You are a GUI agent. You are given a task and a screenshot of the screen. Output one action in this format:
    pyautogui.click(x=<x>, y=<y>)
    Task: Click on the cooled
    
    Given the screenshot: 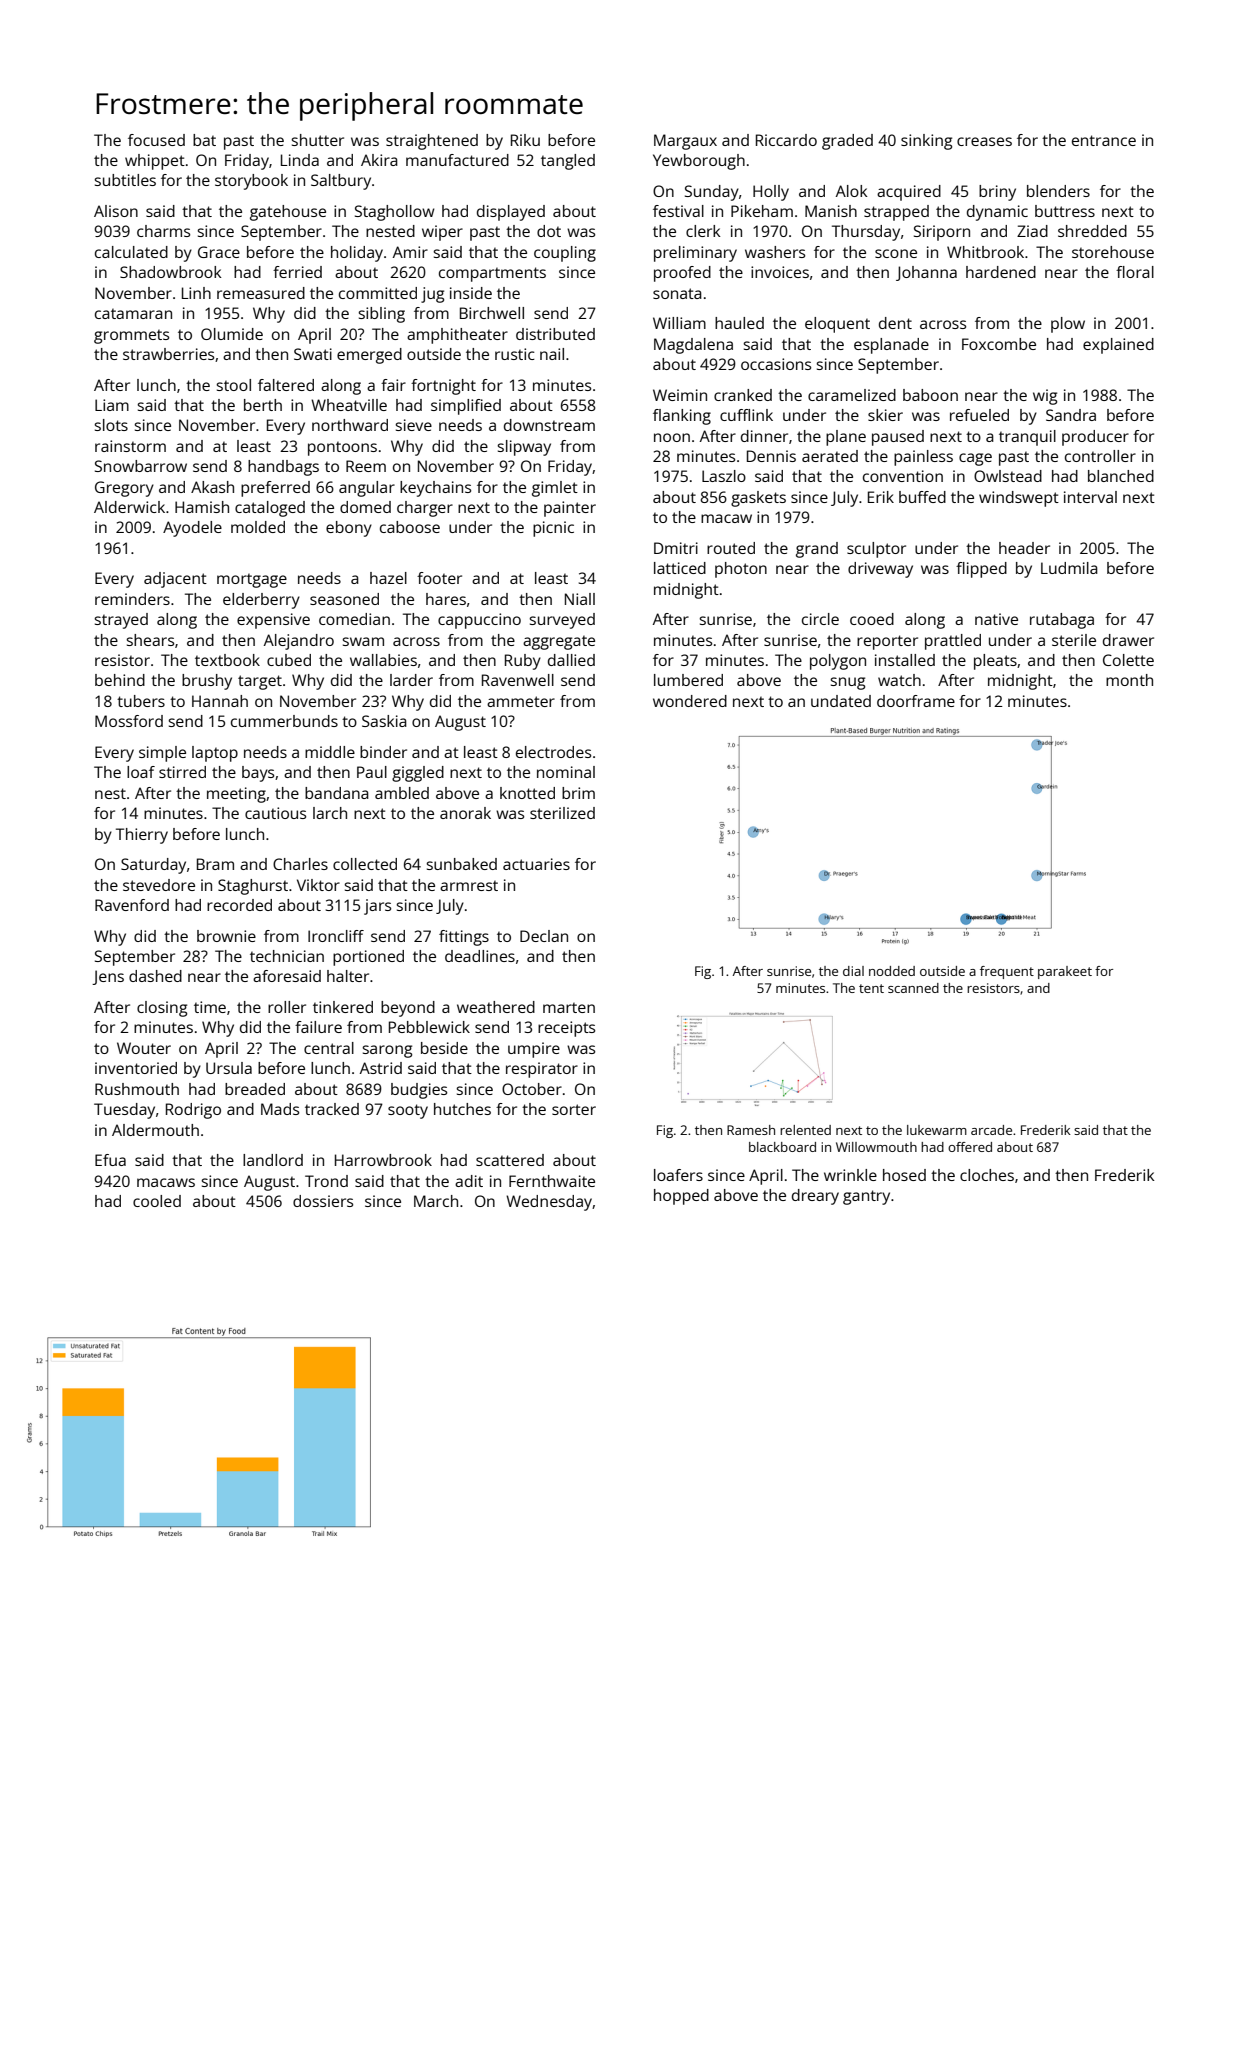 What is the action you would take?
    pyautogui.click(x=157, y=1201)
